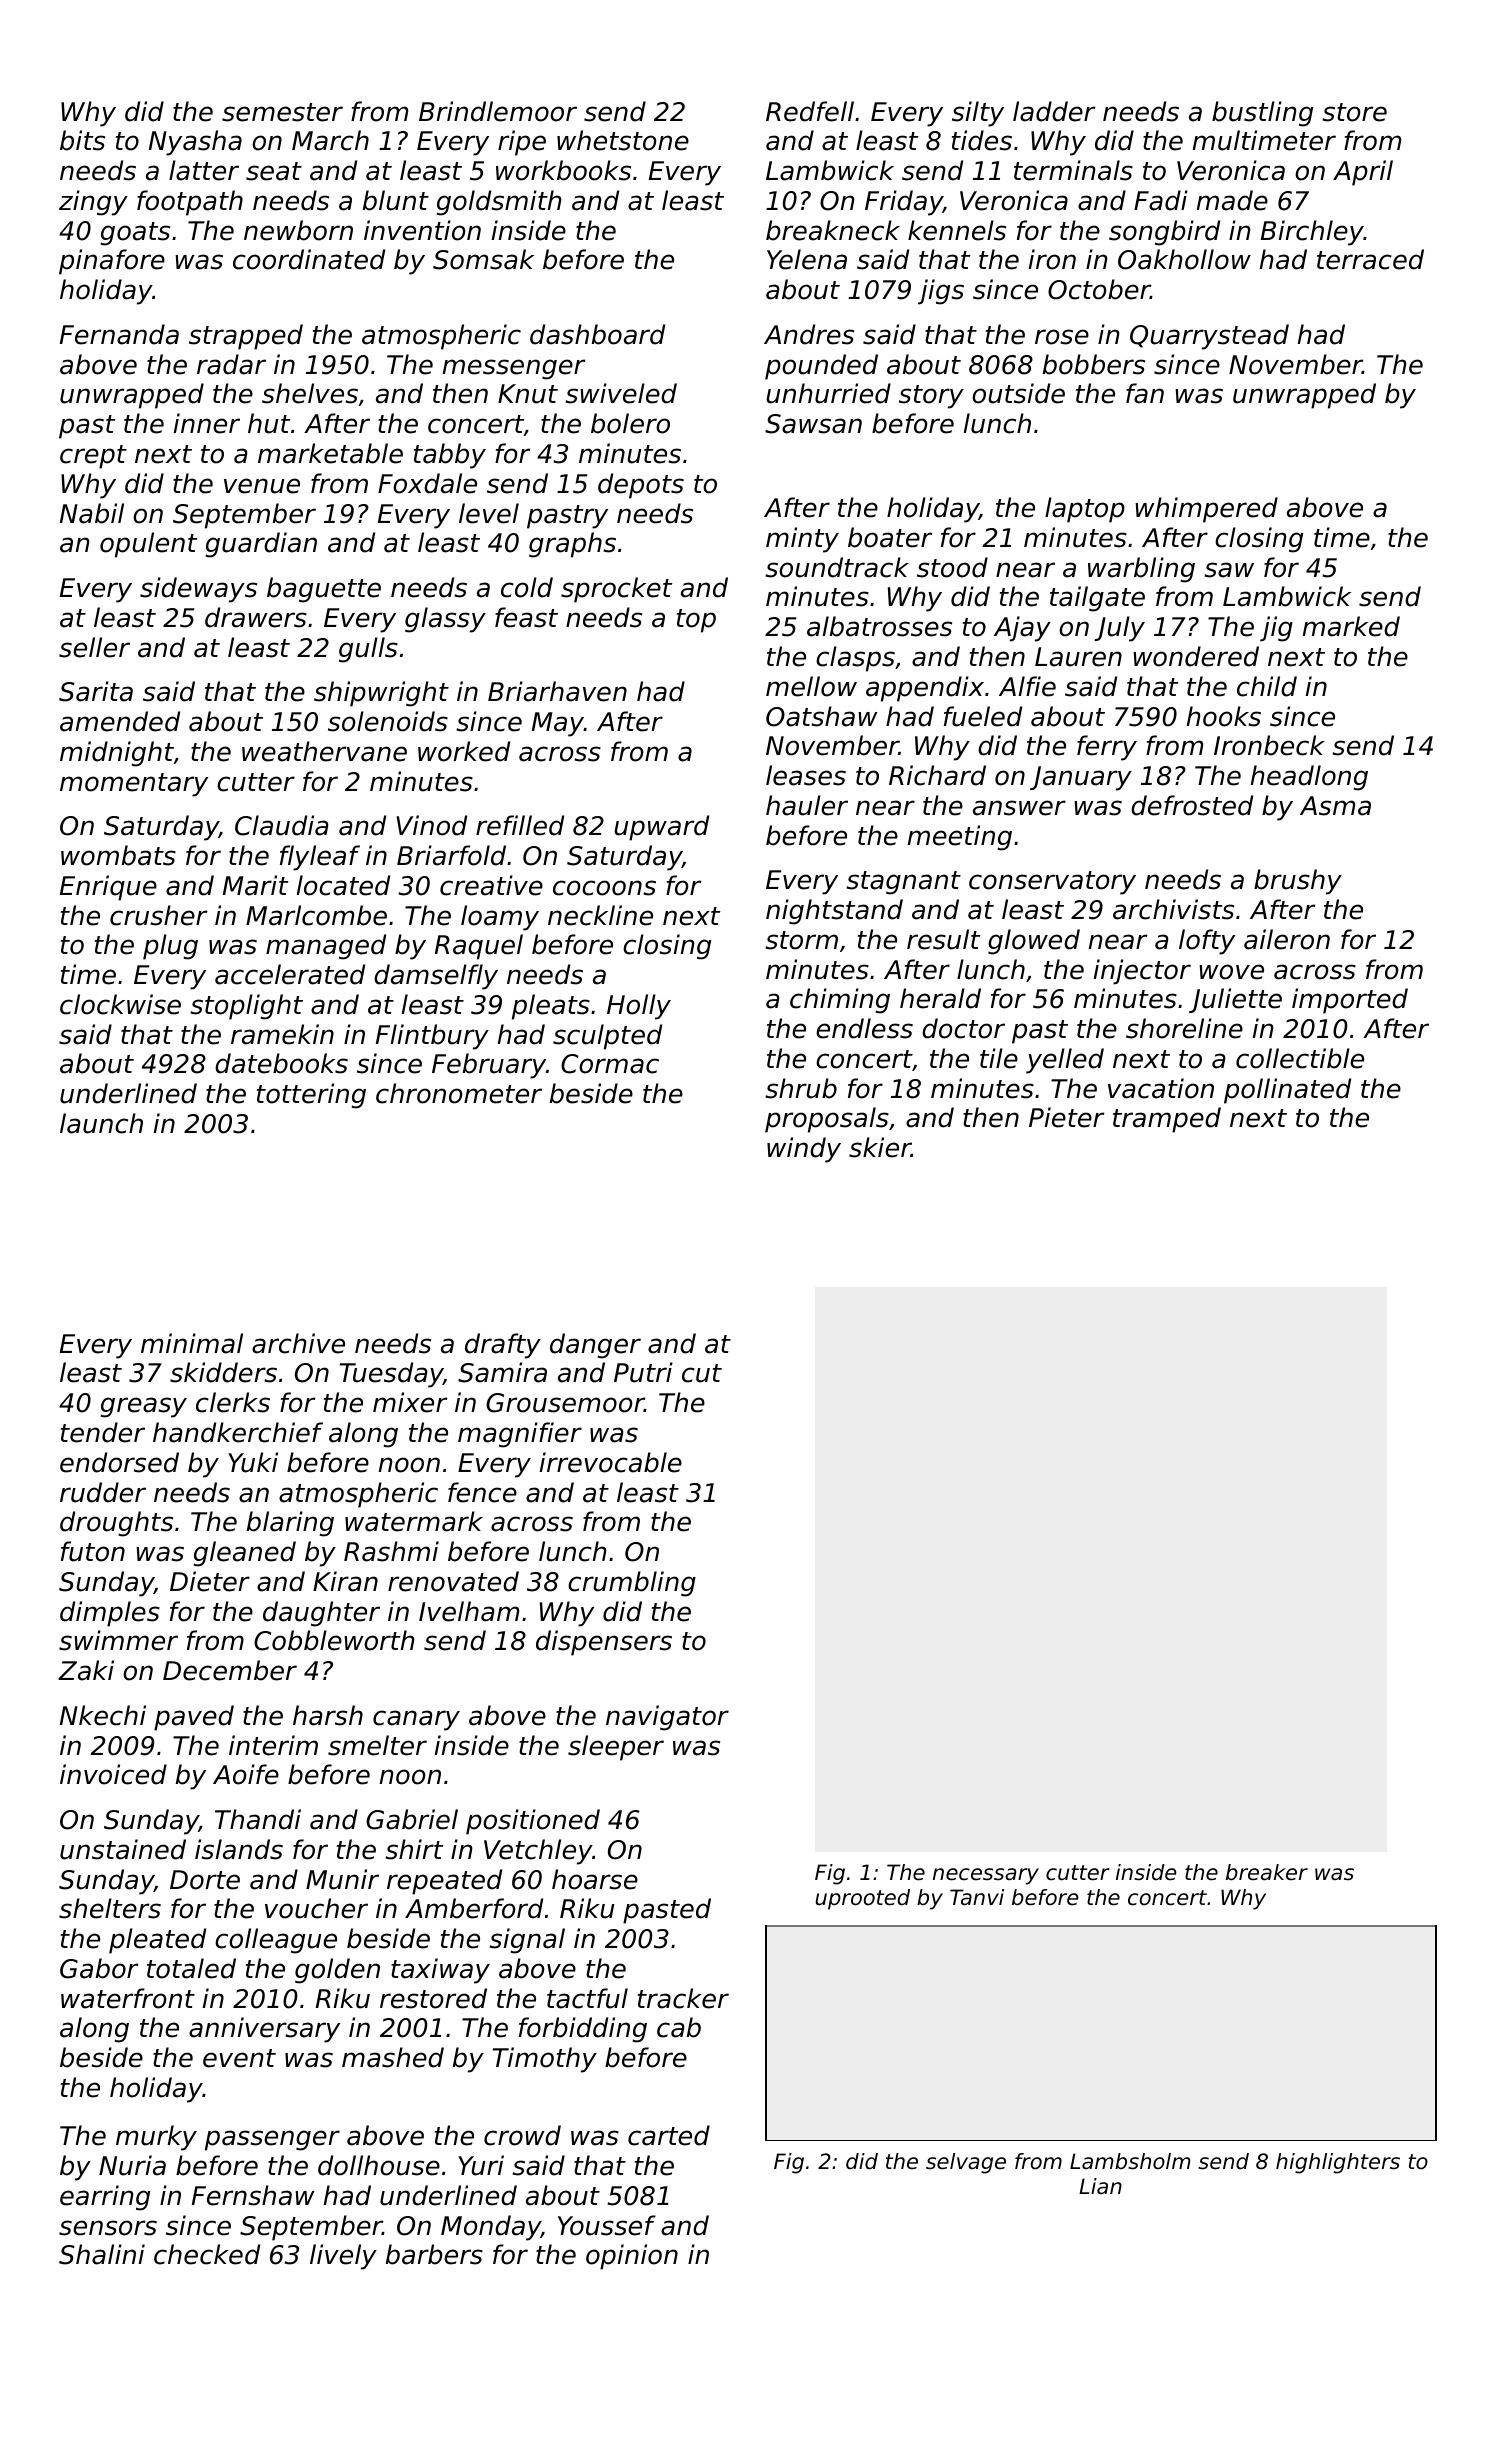  Describe the element at coordinates (272, 2140) in the page. I see `passenger` at that location.
